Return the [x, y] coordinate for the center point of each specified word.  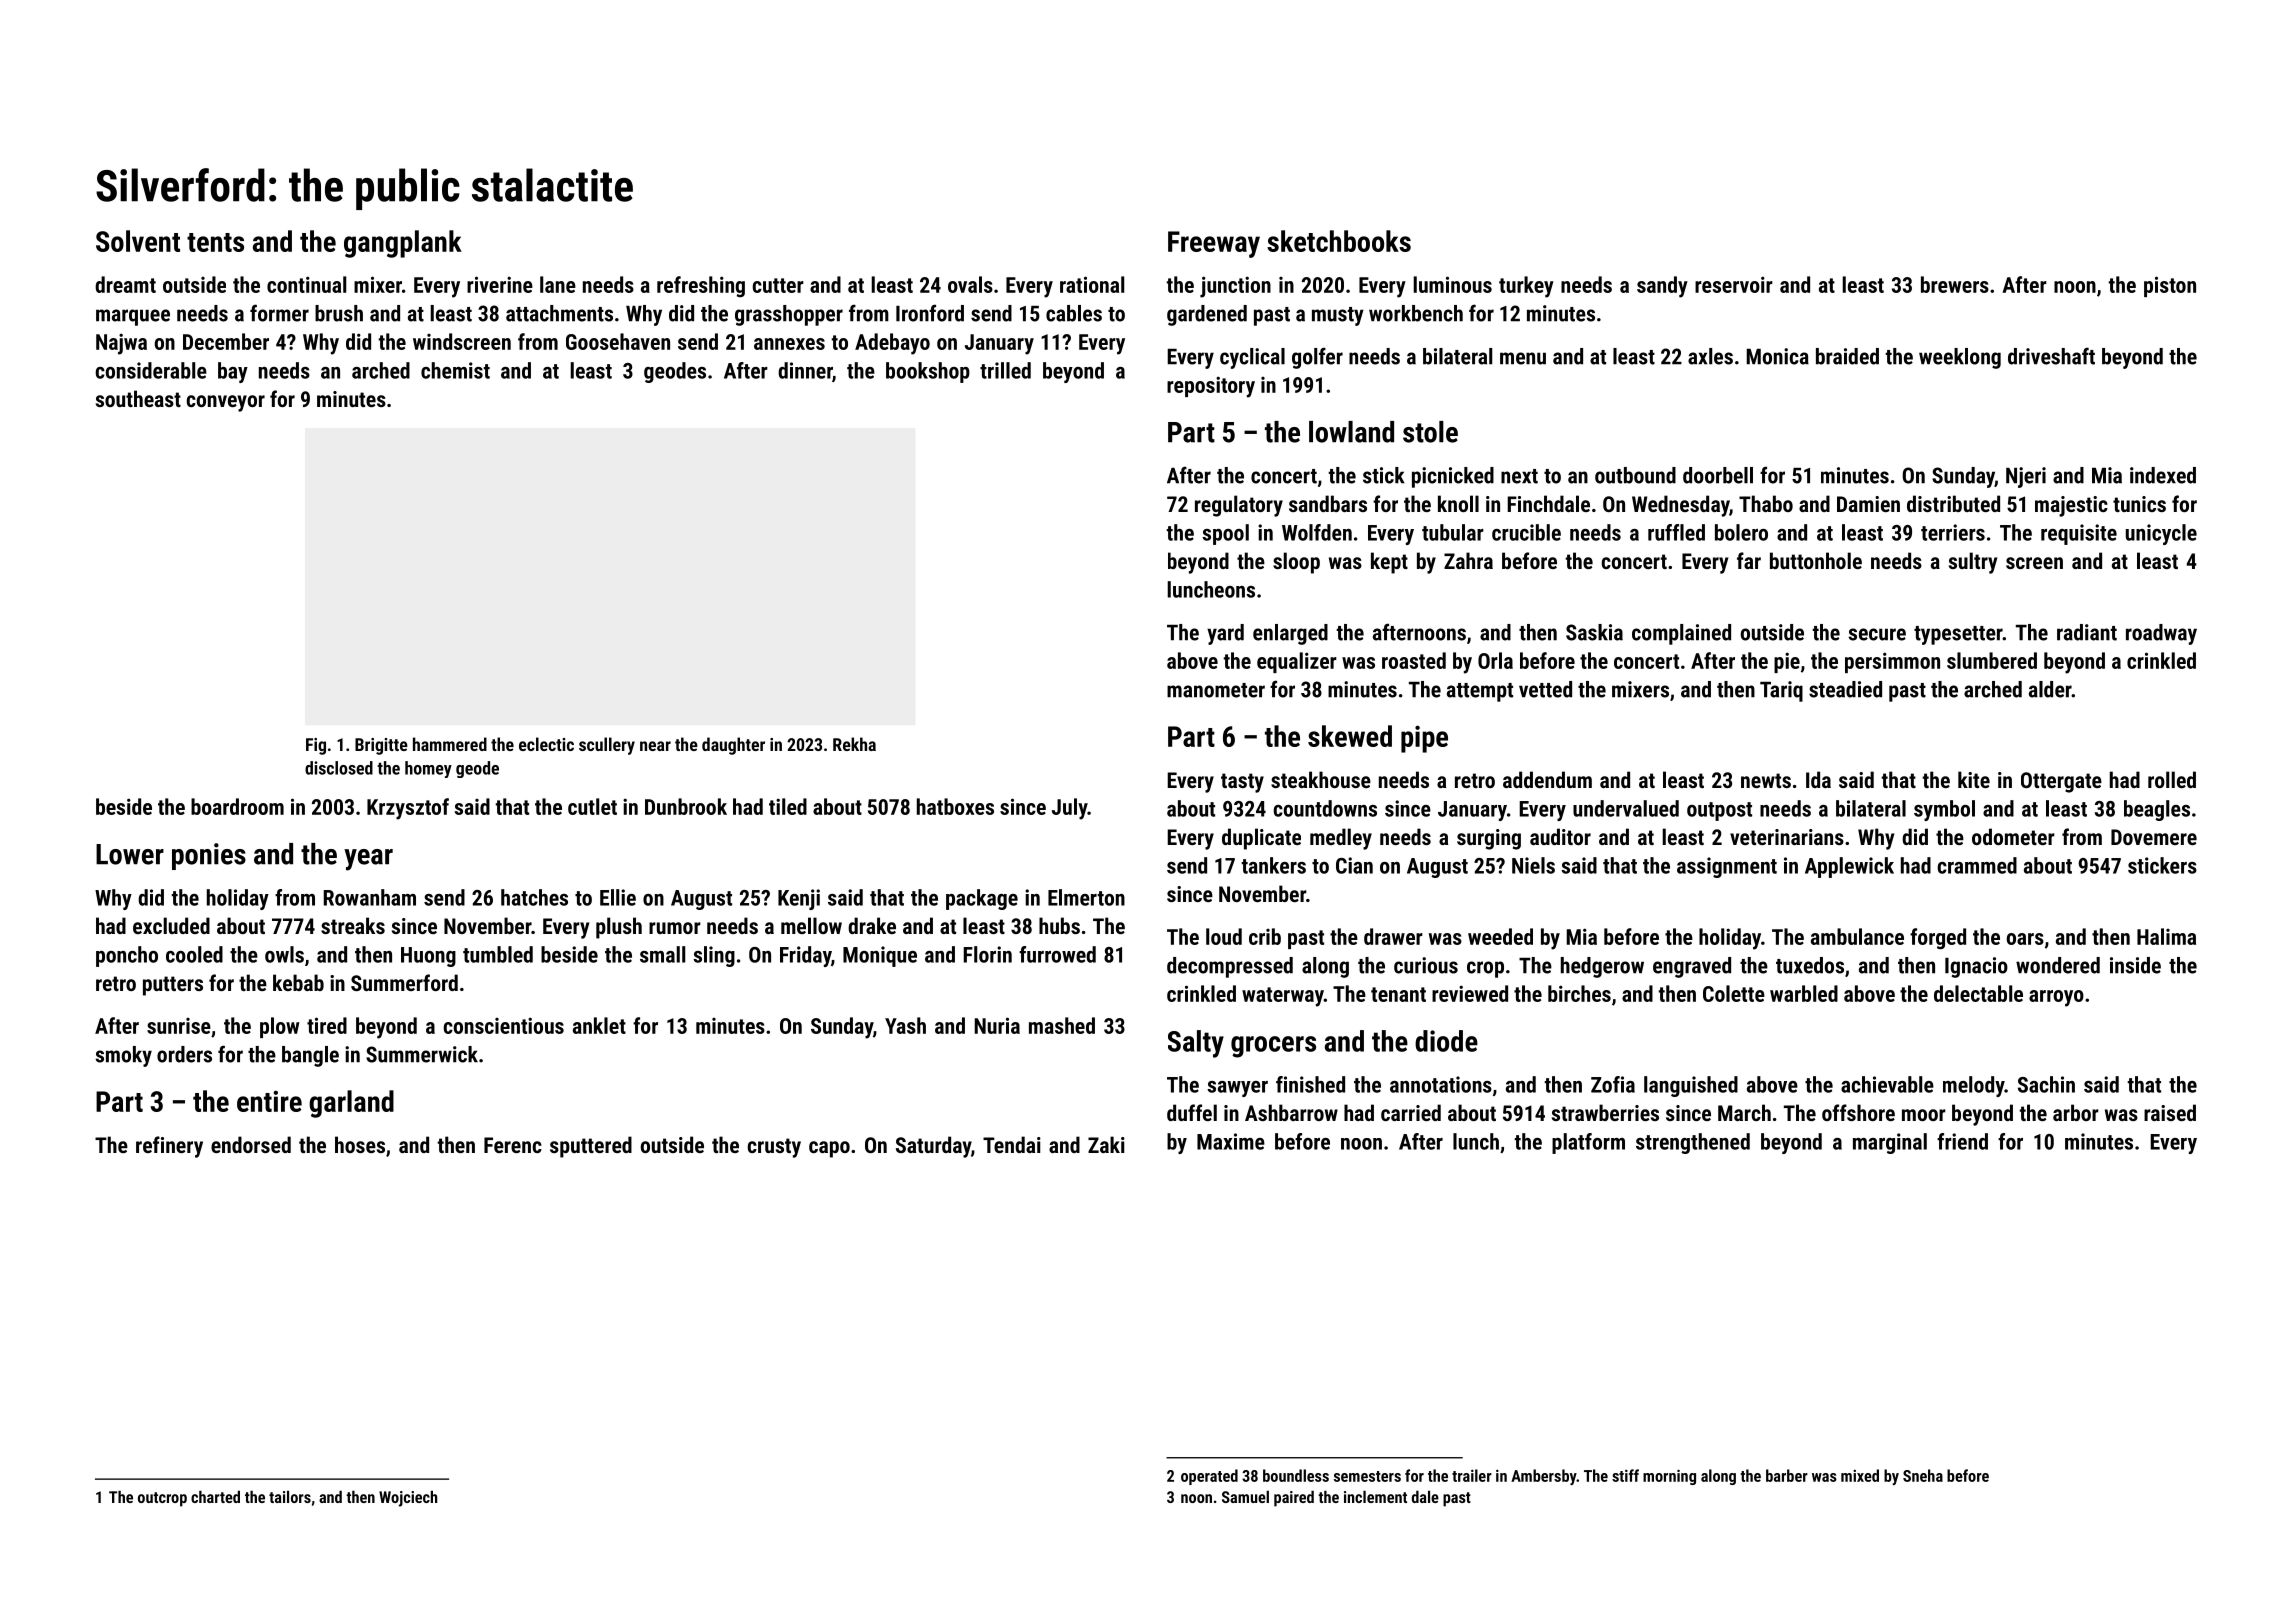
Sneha [1923, 1475]
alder [2050, 689]
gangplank [403, 244]
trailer [1472, 1475]
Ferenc [513, 1145]
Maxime [1231, 1141]
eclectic [546, 744]
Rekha [854, 744]
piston [2170, 286]
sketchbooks [1339, 241]
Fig [316, 746]
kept [1389, 563]
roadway [2161, 634]
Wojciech [408, 1498]
